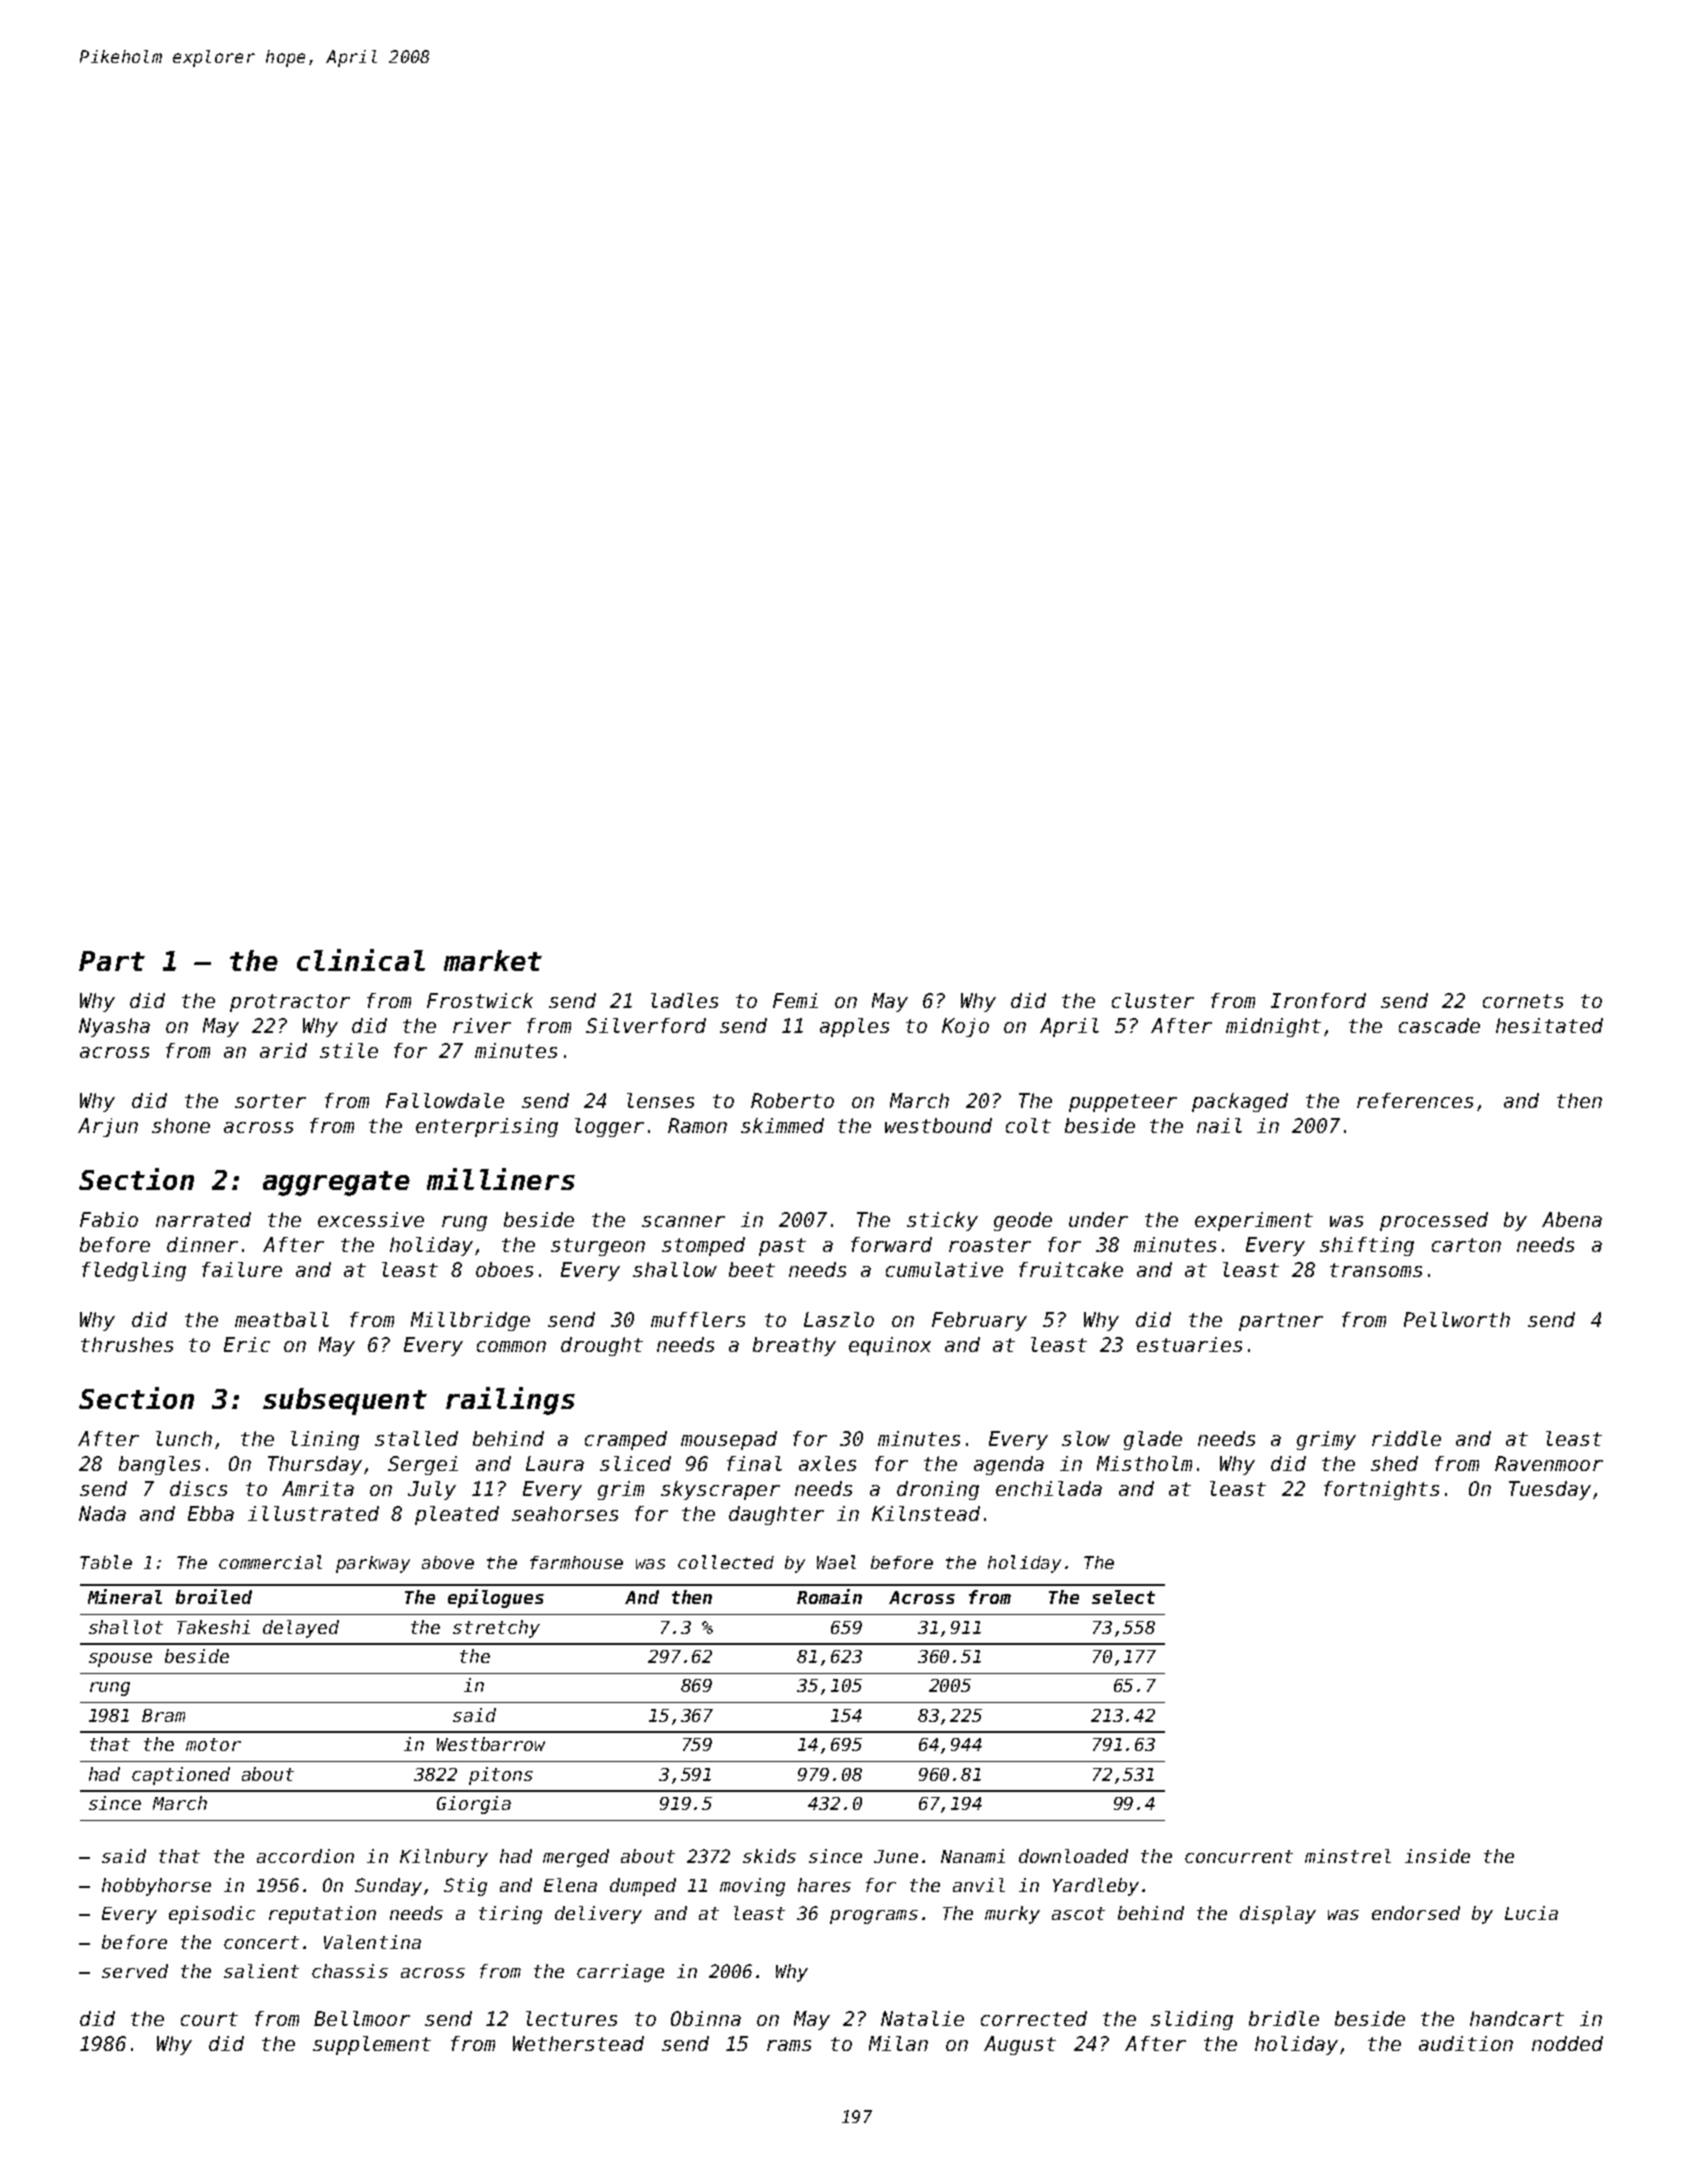  Describe the element at coordinates (416, 1438) in the screenshot. I see `stalled` at that location.
